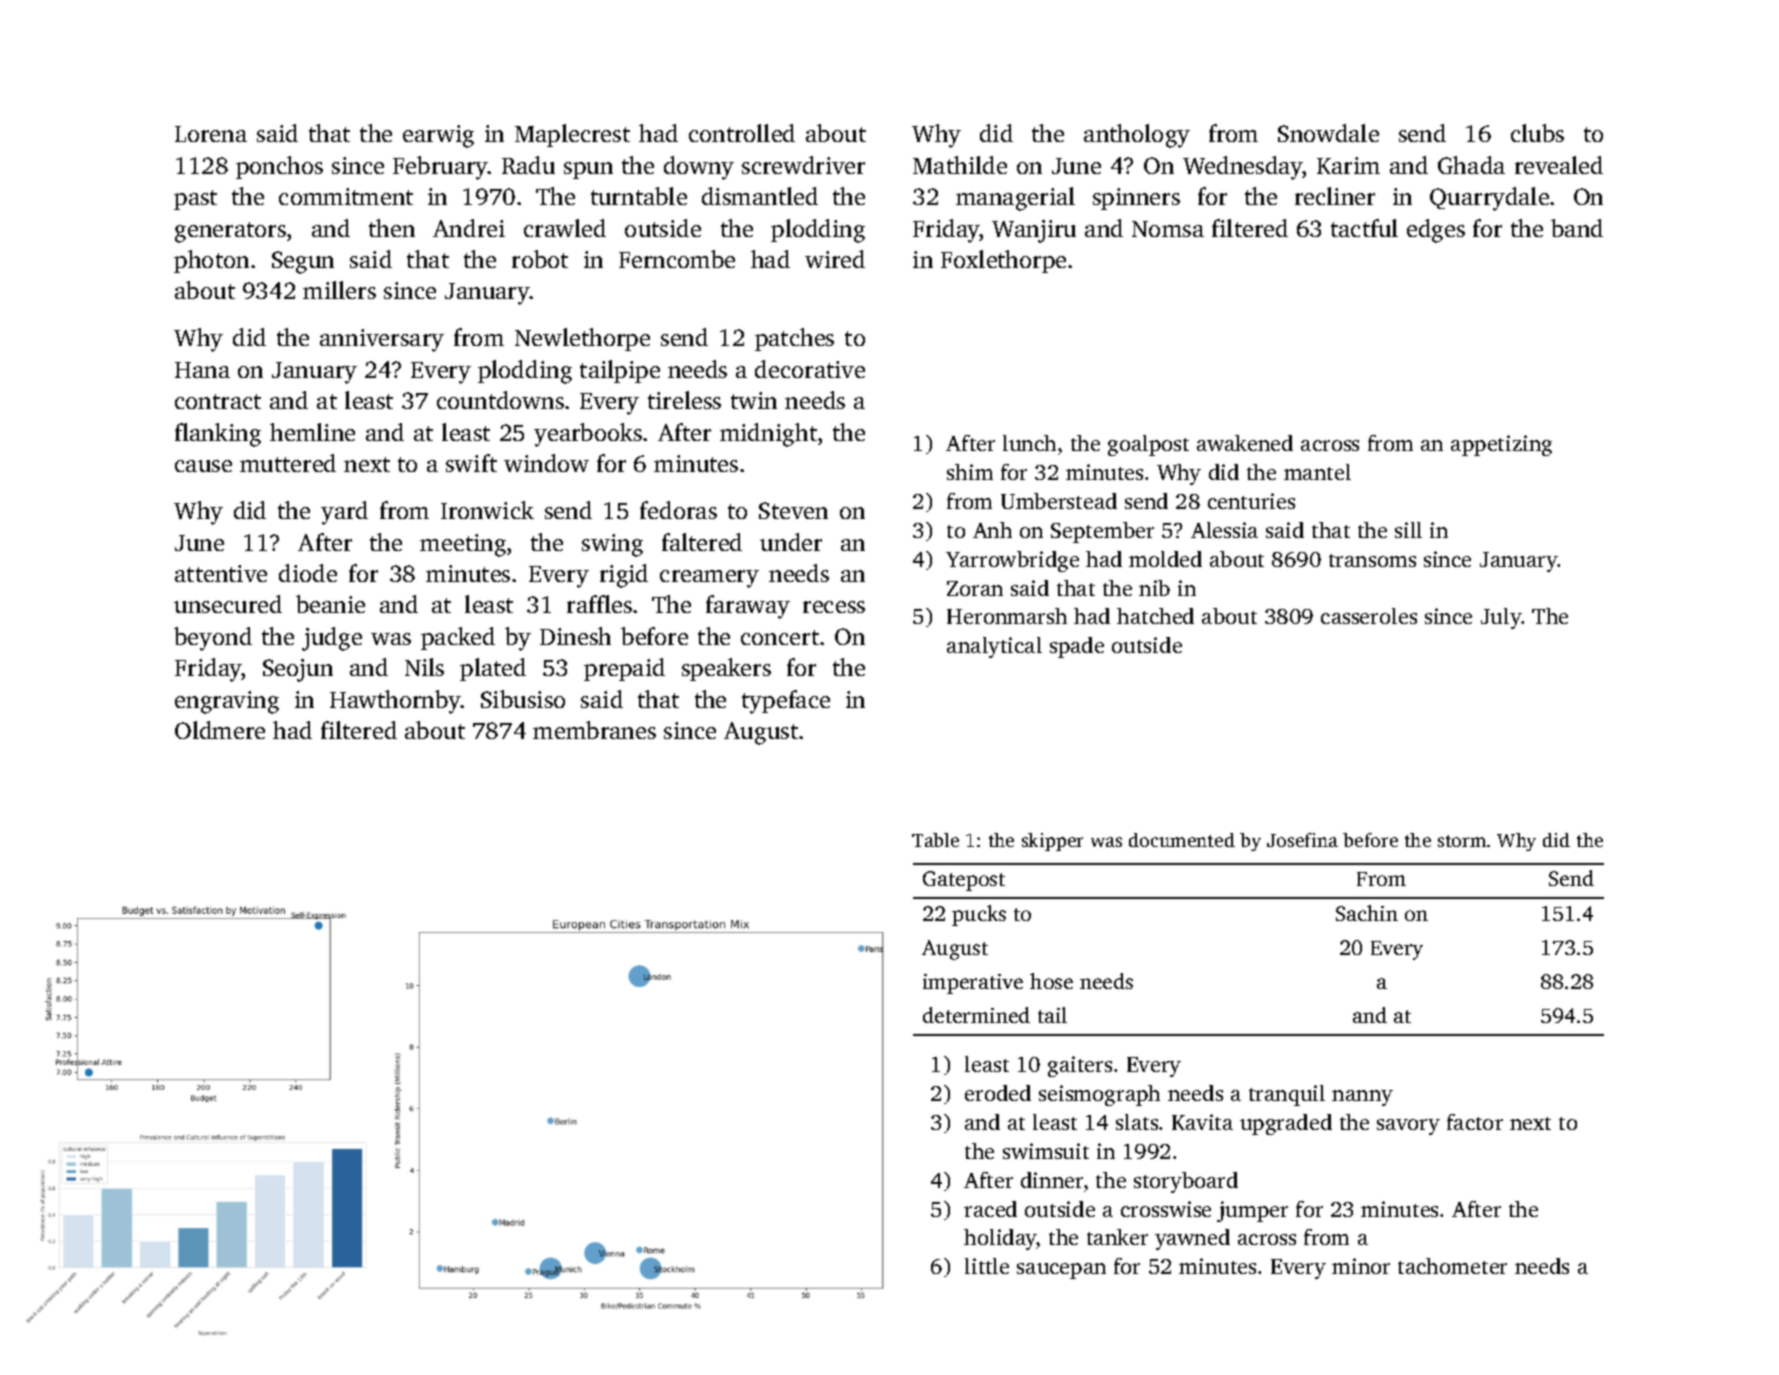 The image size is (1779, 1375). I want to click on anniversary, so click(382, 340).
